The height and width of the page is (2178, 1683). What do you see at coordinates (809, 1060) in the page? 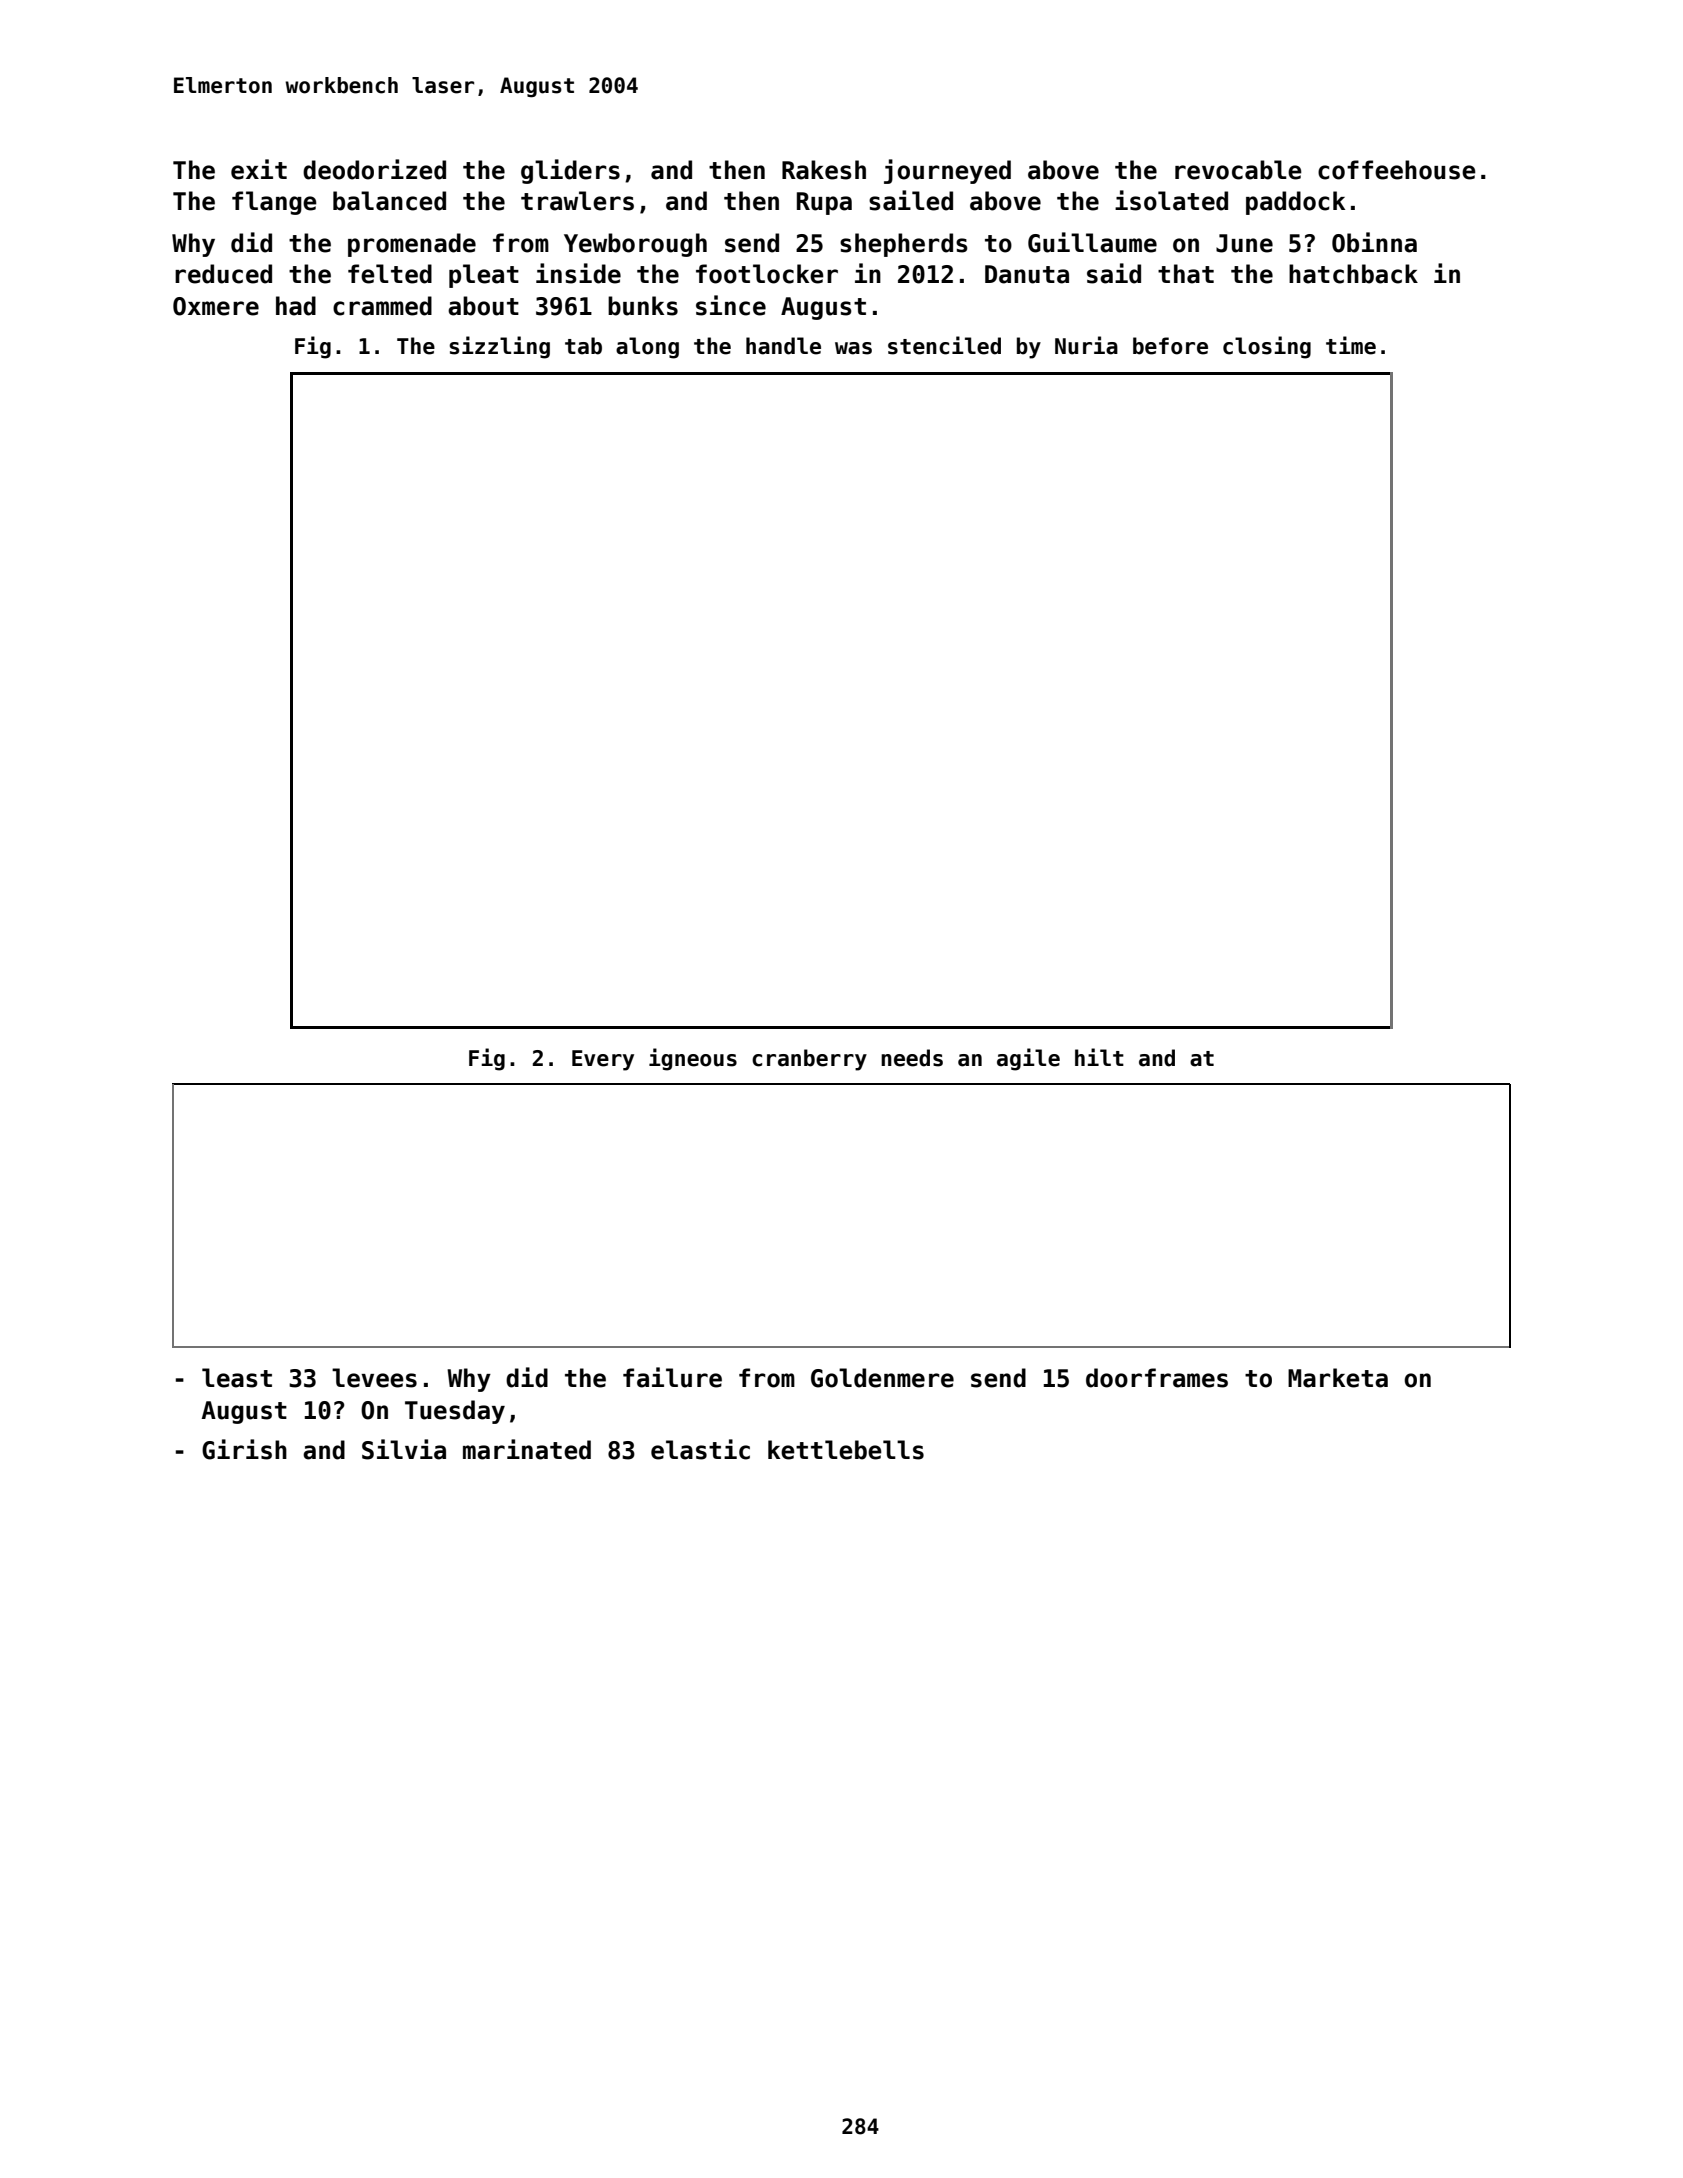
I see `cranberry` at bounding box center [809, 1060].
